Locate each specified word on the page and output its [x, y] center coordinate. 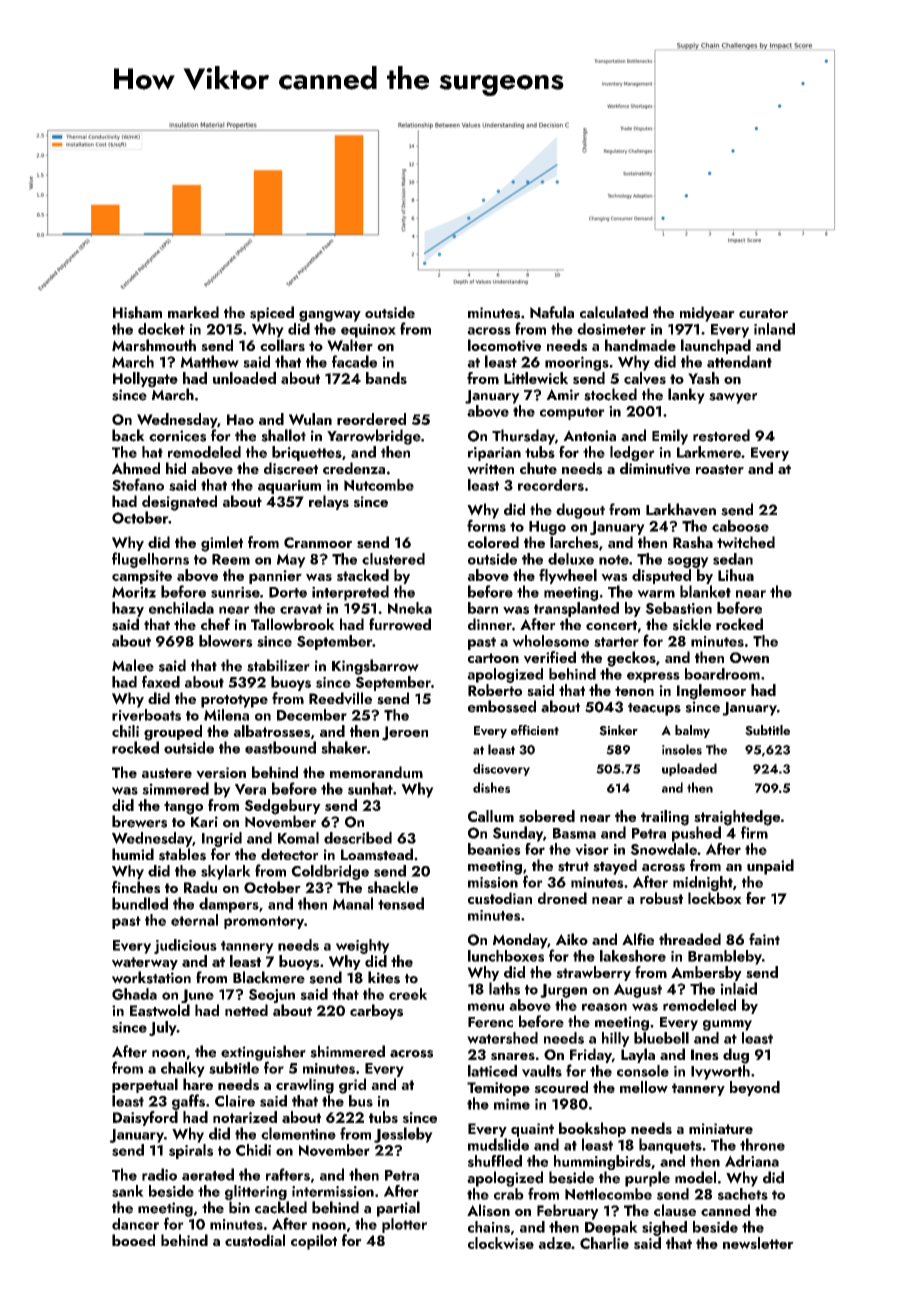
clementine [298, 1133]
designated [179, 503]
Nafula [552, 312]
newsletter [758, 1243]
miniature [721, 1128]
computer [572, 413]
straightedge [737, 818]
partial [398, 1209]
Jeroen [405, 733]
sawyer [733, 398]
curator [763, 313]
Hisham [137, 312]
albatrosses [271, 731]
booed [133, 1240]
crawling [305, 1086]
